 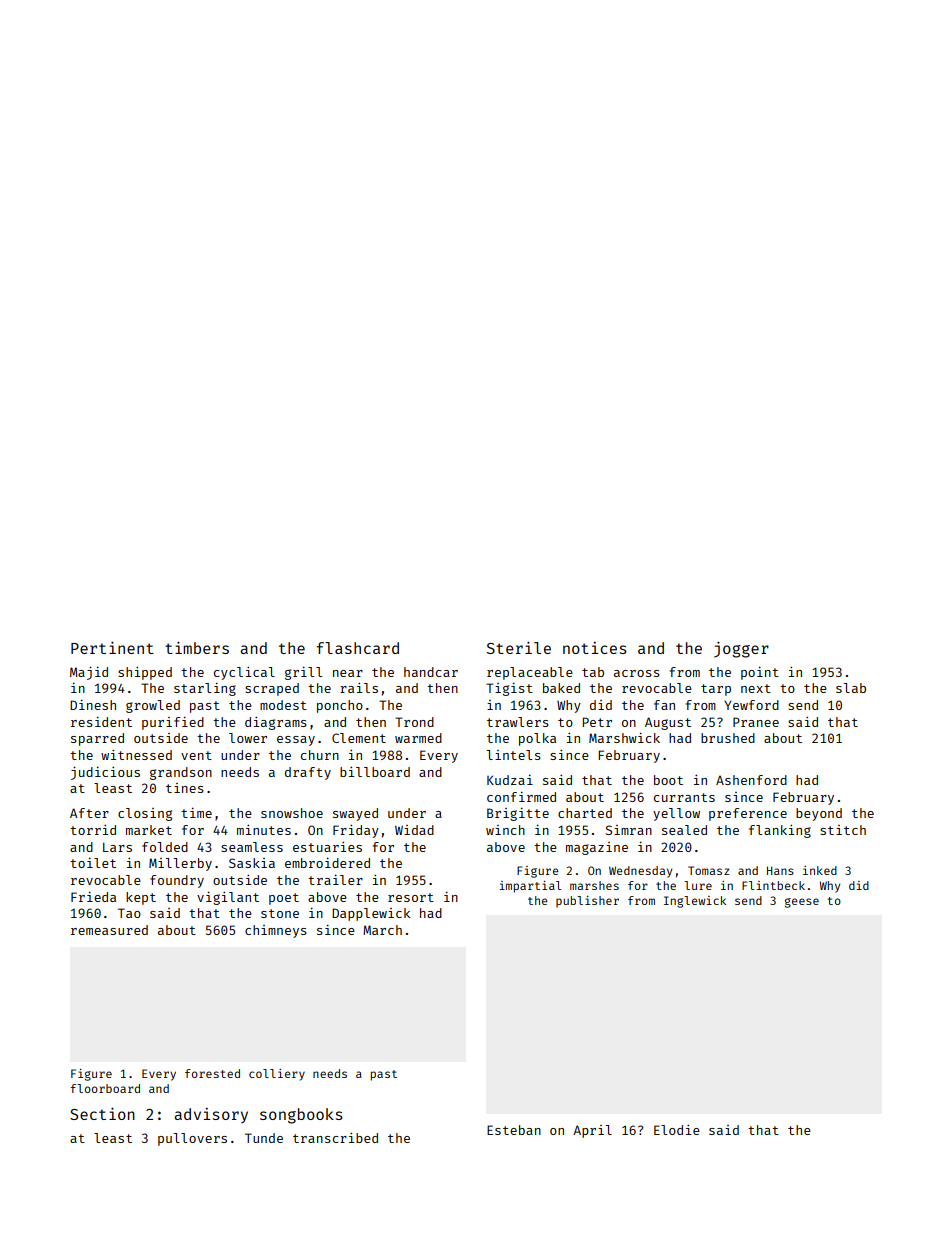 What do you see at coordinates (780, 831) in the image?
I see `flanking` at bounding box center [780, 831].
